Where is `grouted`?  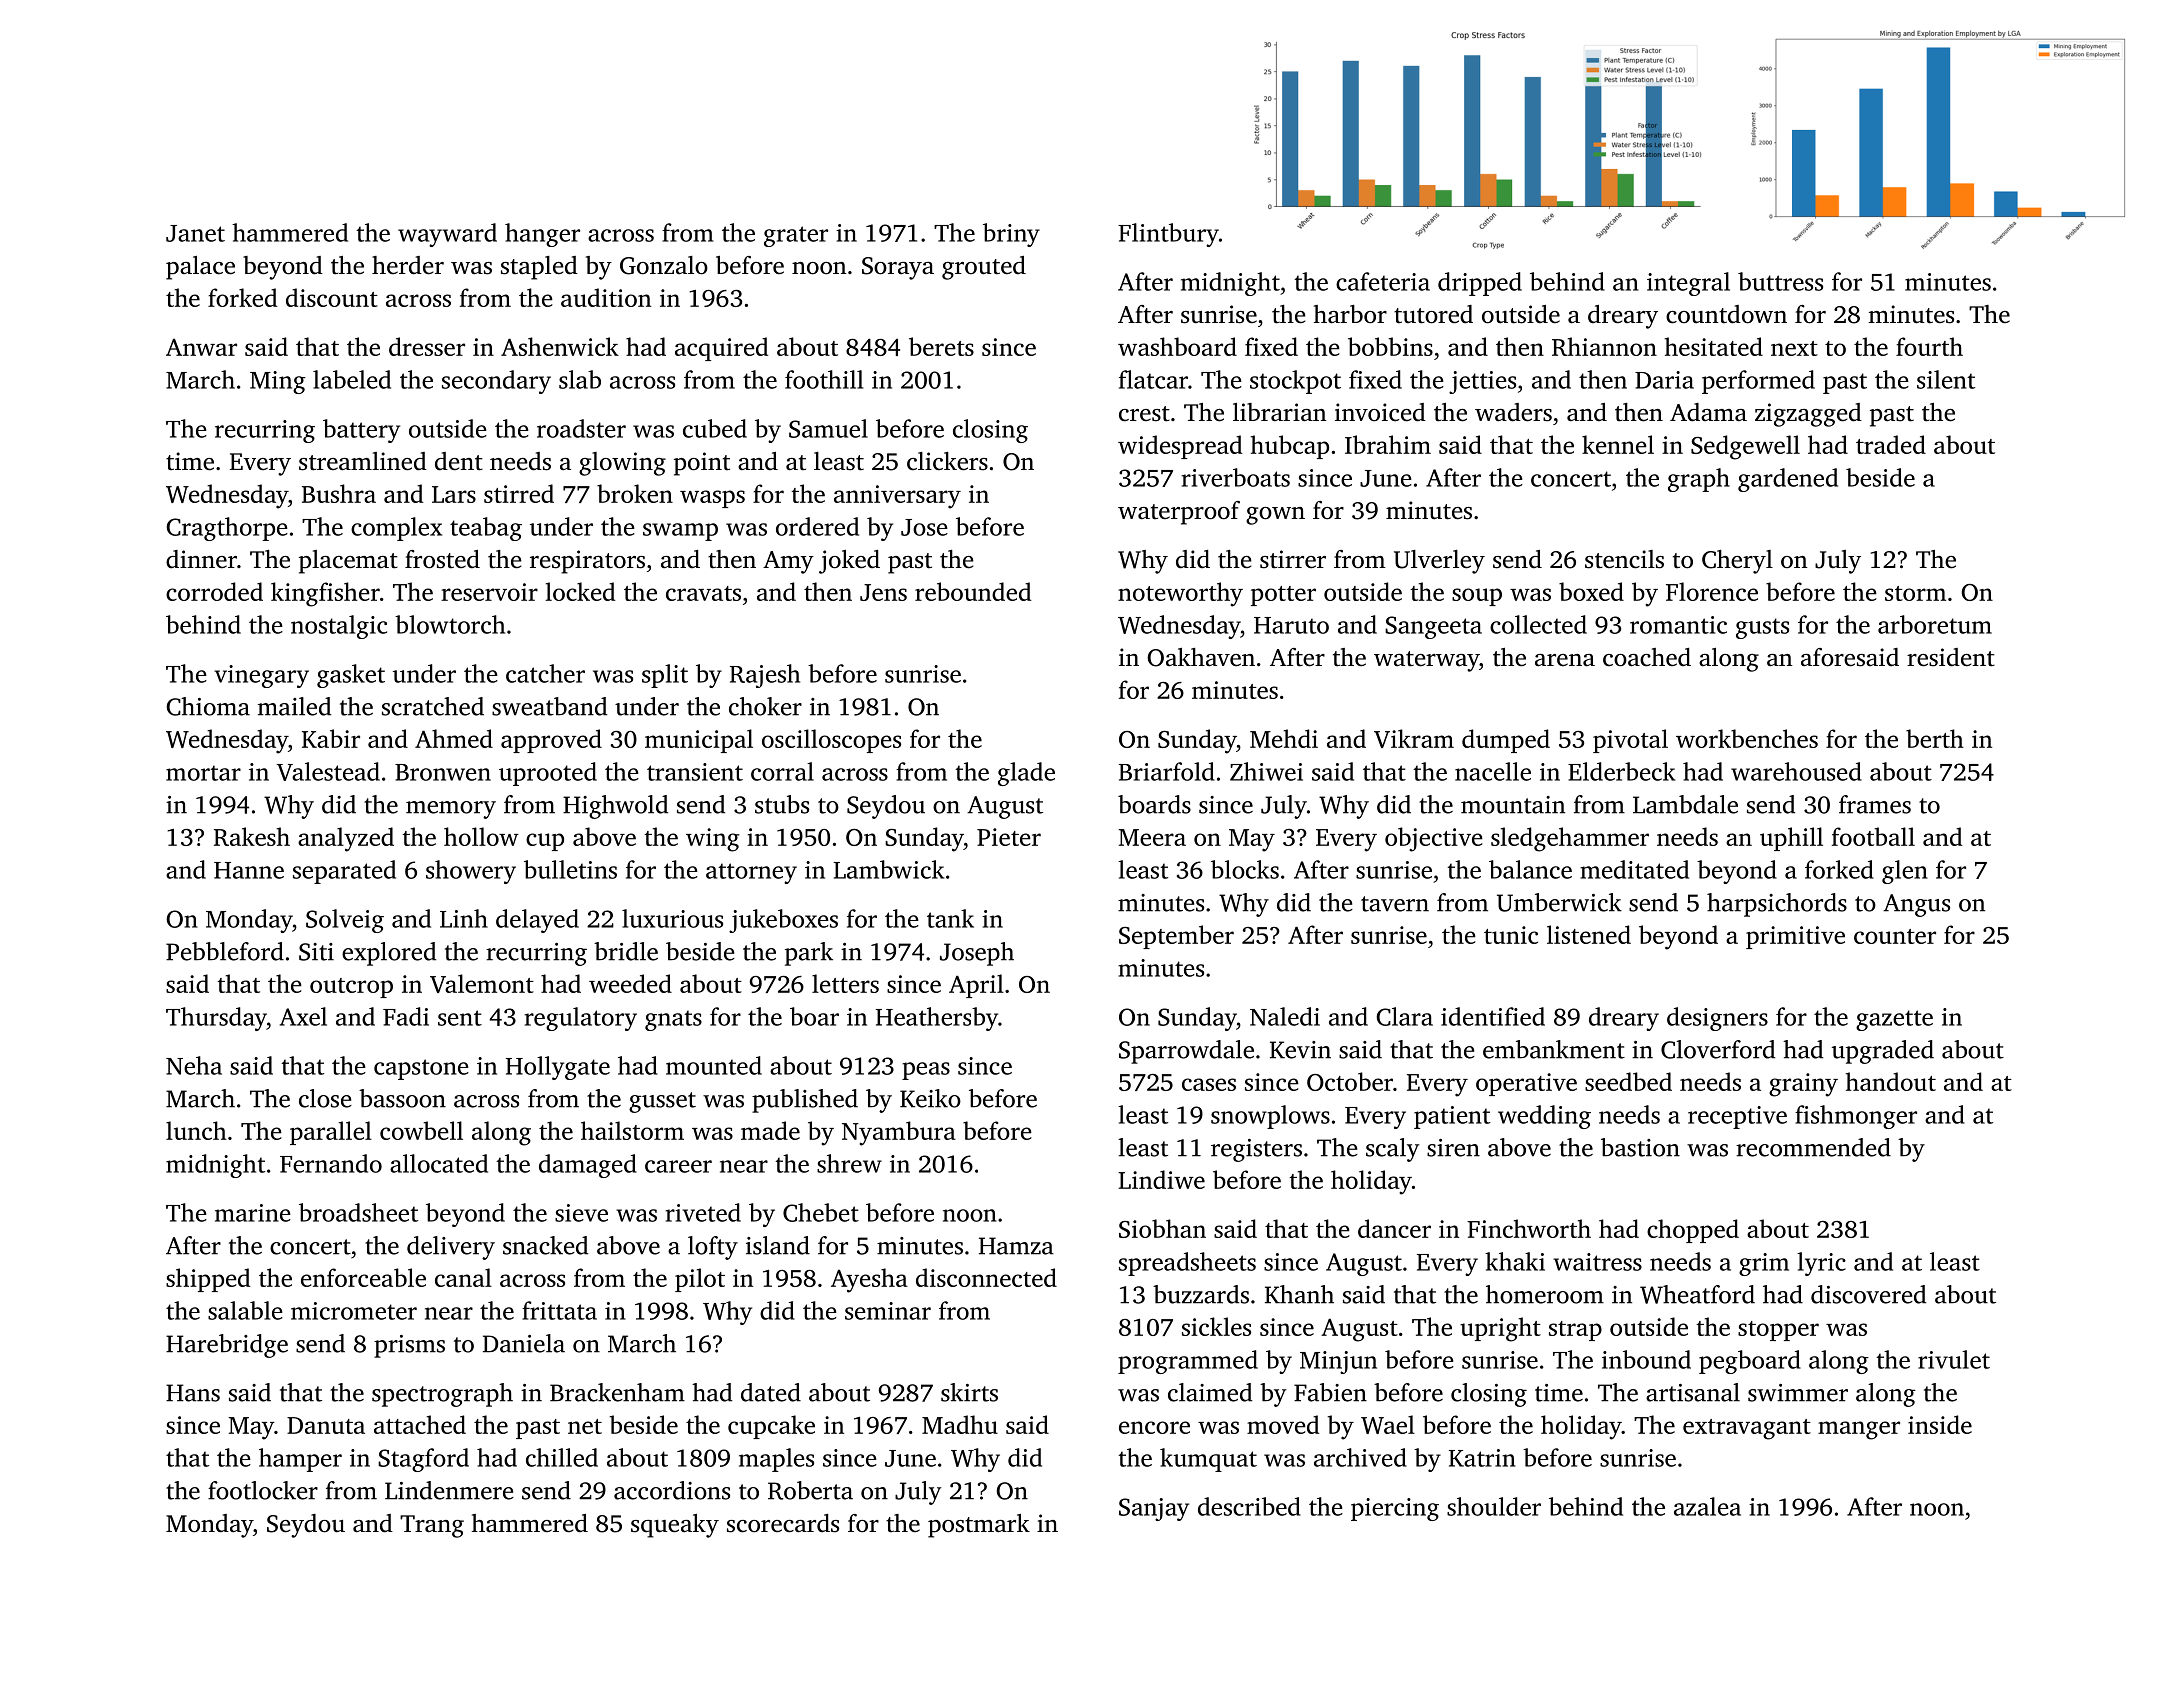
grouted is located at coordinates (984, 268).
